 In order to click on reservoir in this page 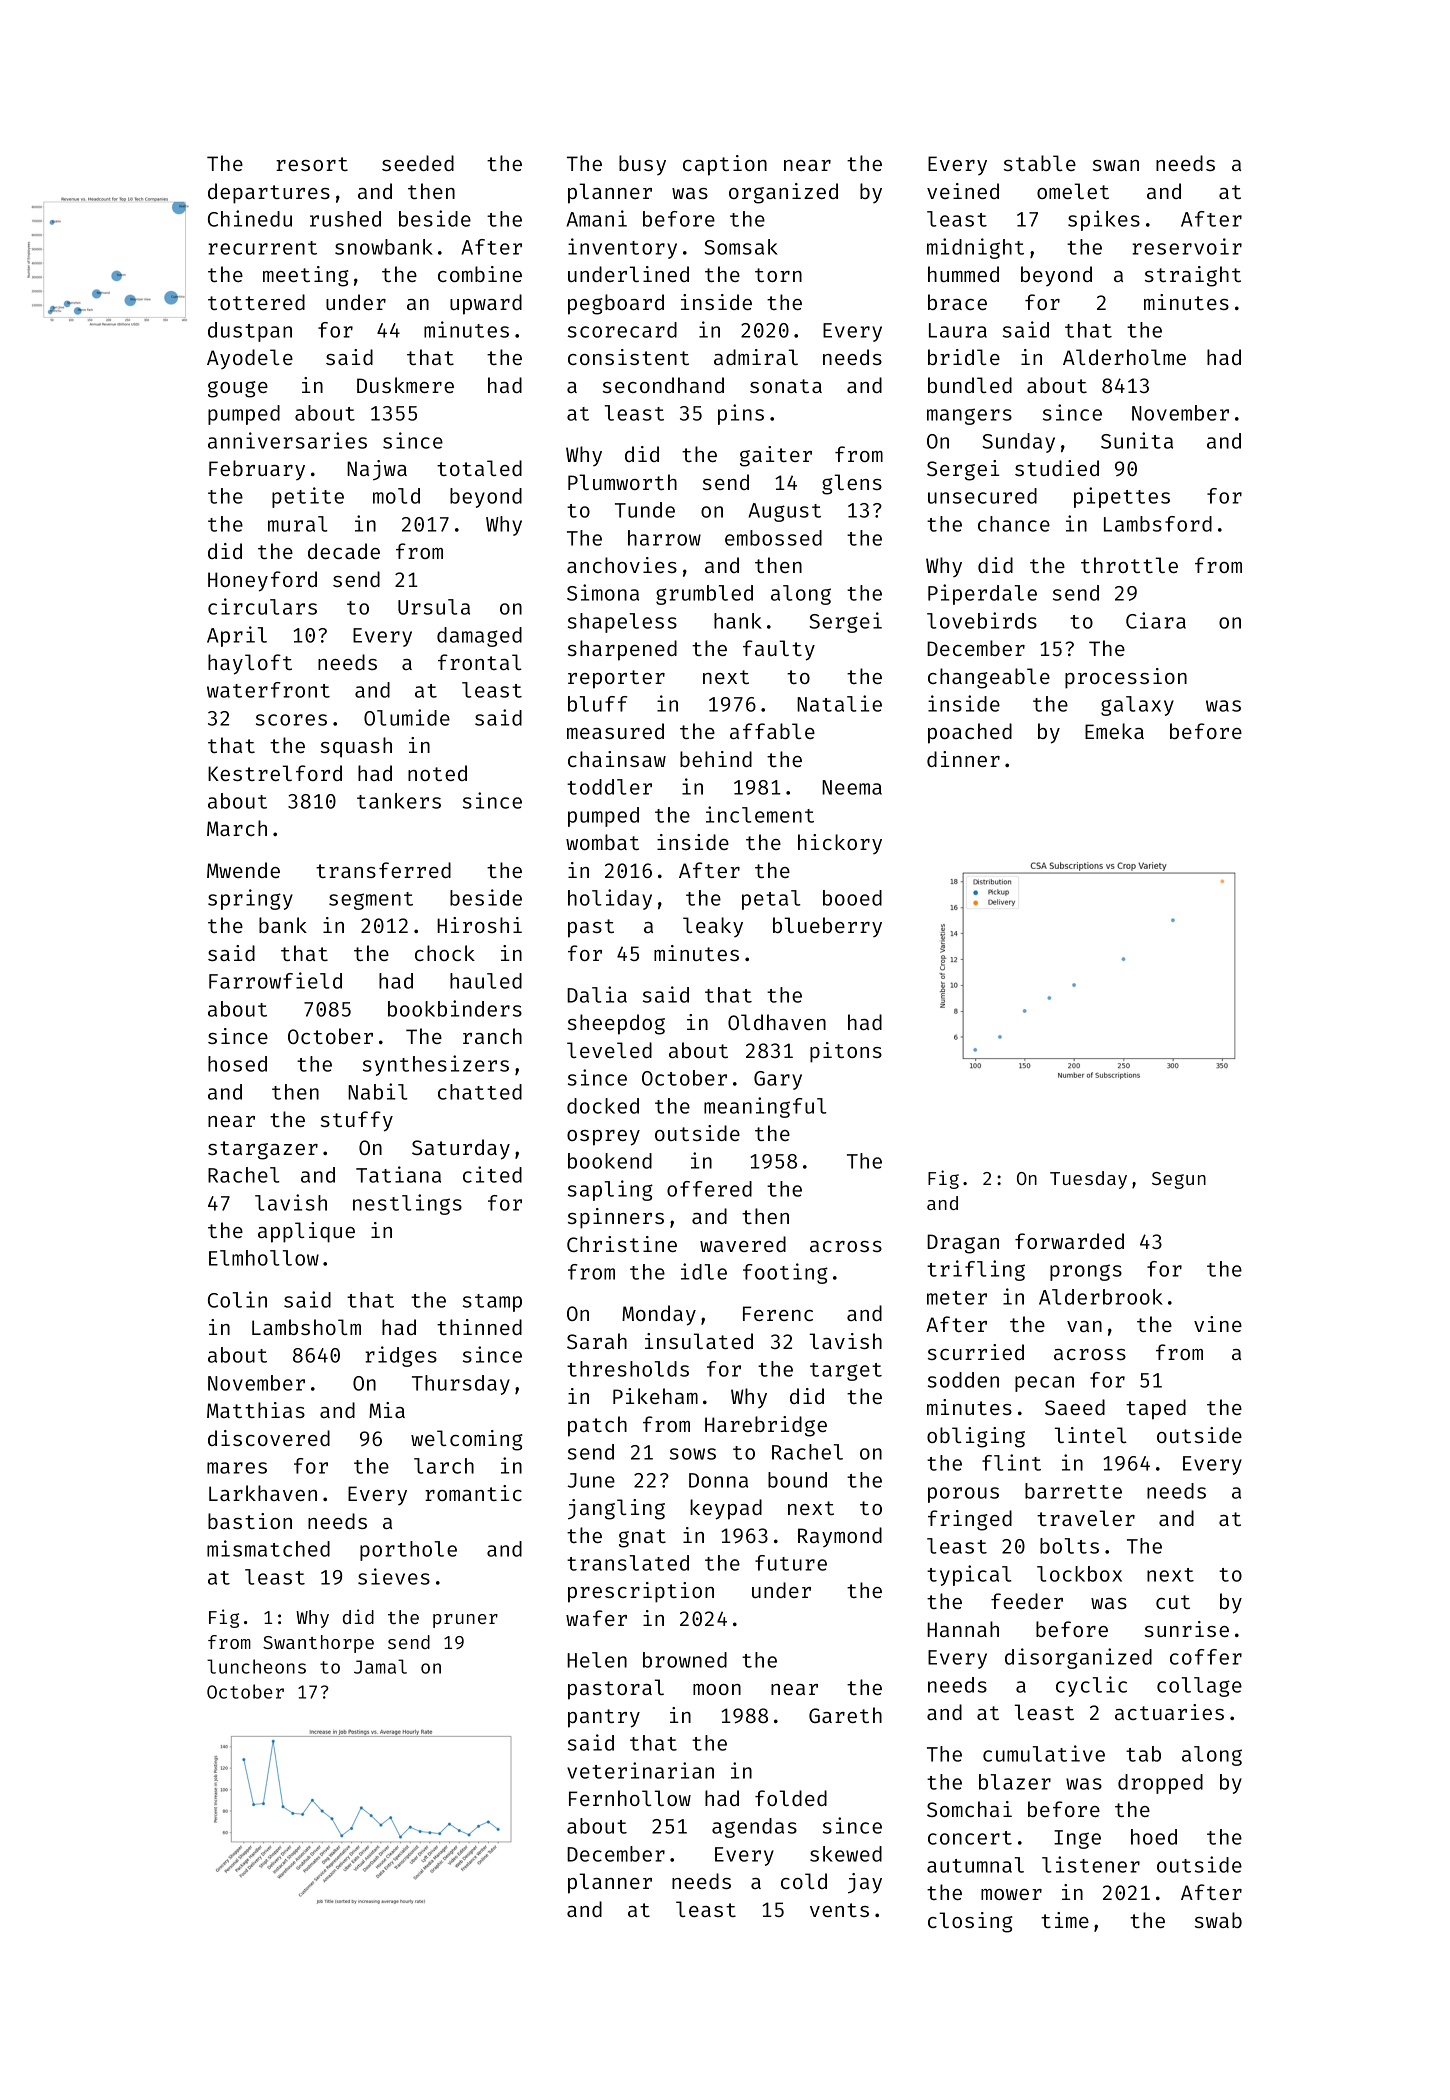, I will do `click(1187, 246)`.
